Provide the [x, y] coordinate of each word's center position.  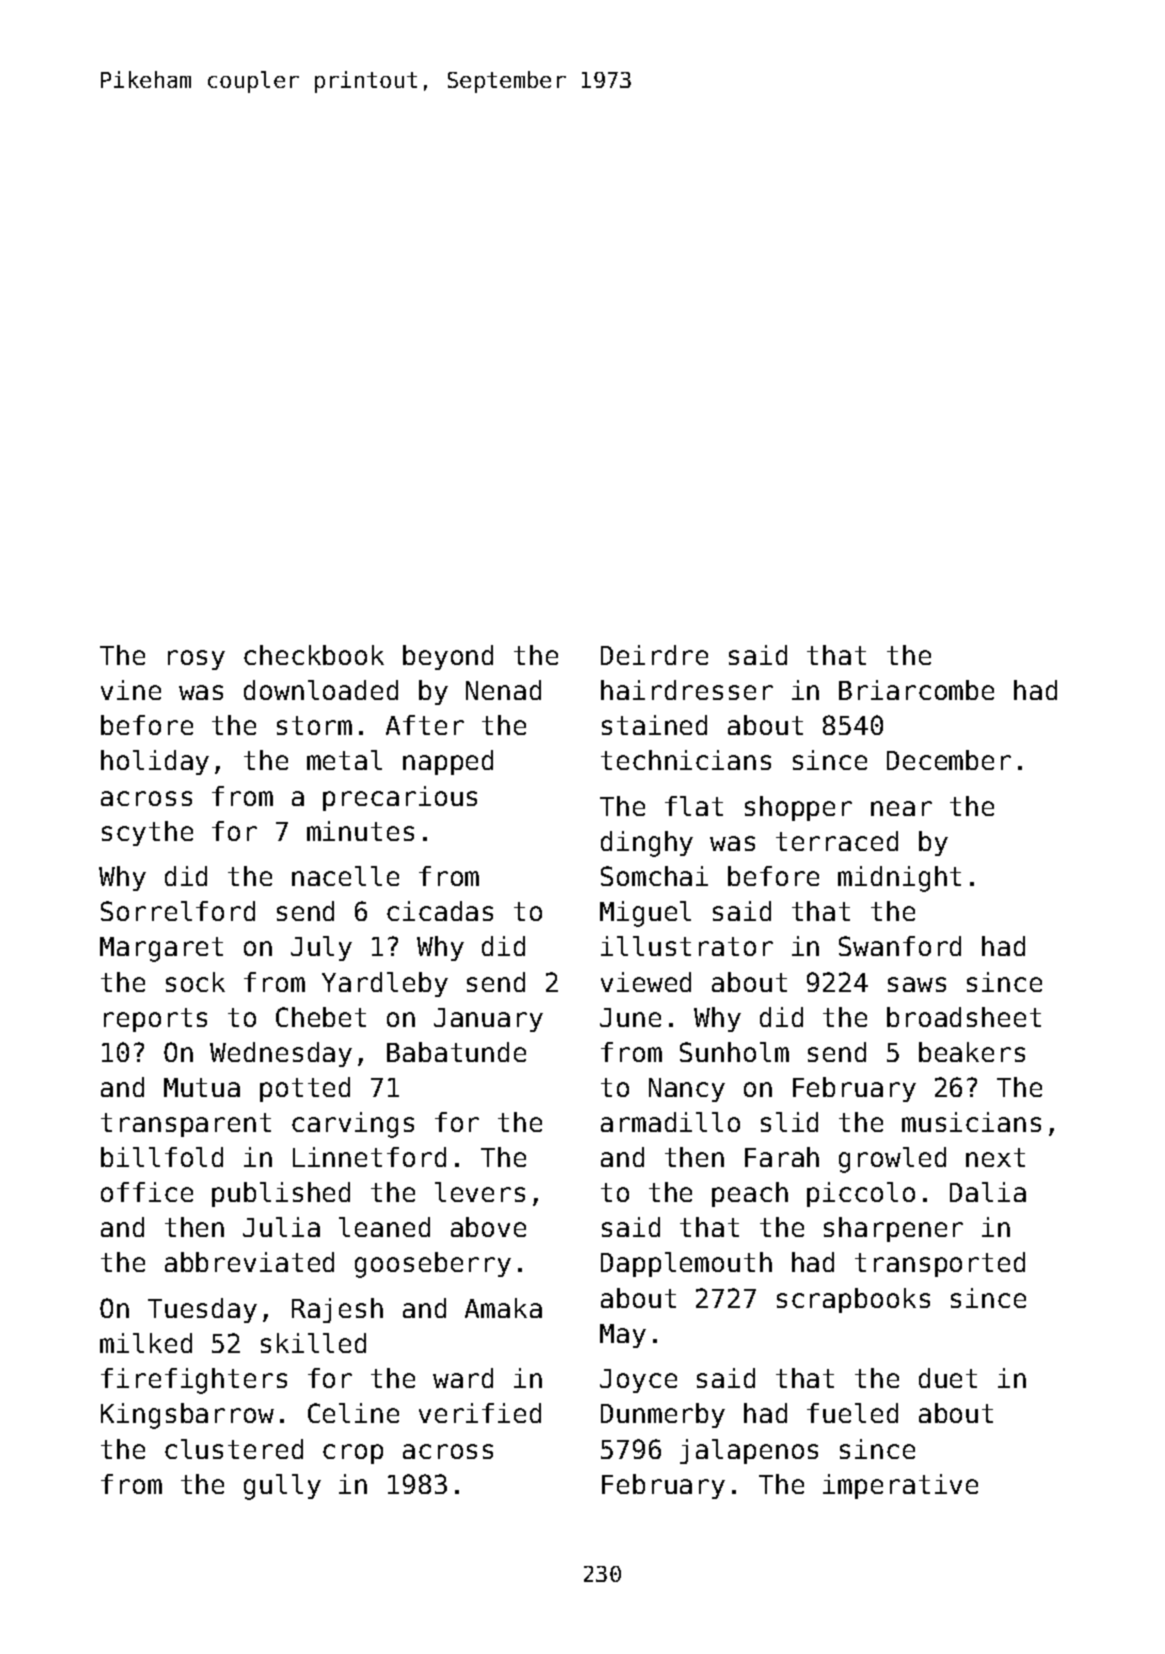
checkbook [314, 655]
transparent [186, 1125]
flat [694, 806]
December [949, 760]
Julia [281, 1227]
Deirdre [654, 655]
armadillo [670, 1122]
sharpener [893, 1229]
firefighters [194, 1381]
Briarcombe [916, 690]
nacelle [345, 876]
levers [480, 1192]
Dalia [988, 1192]
